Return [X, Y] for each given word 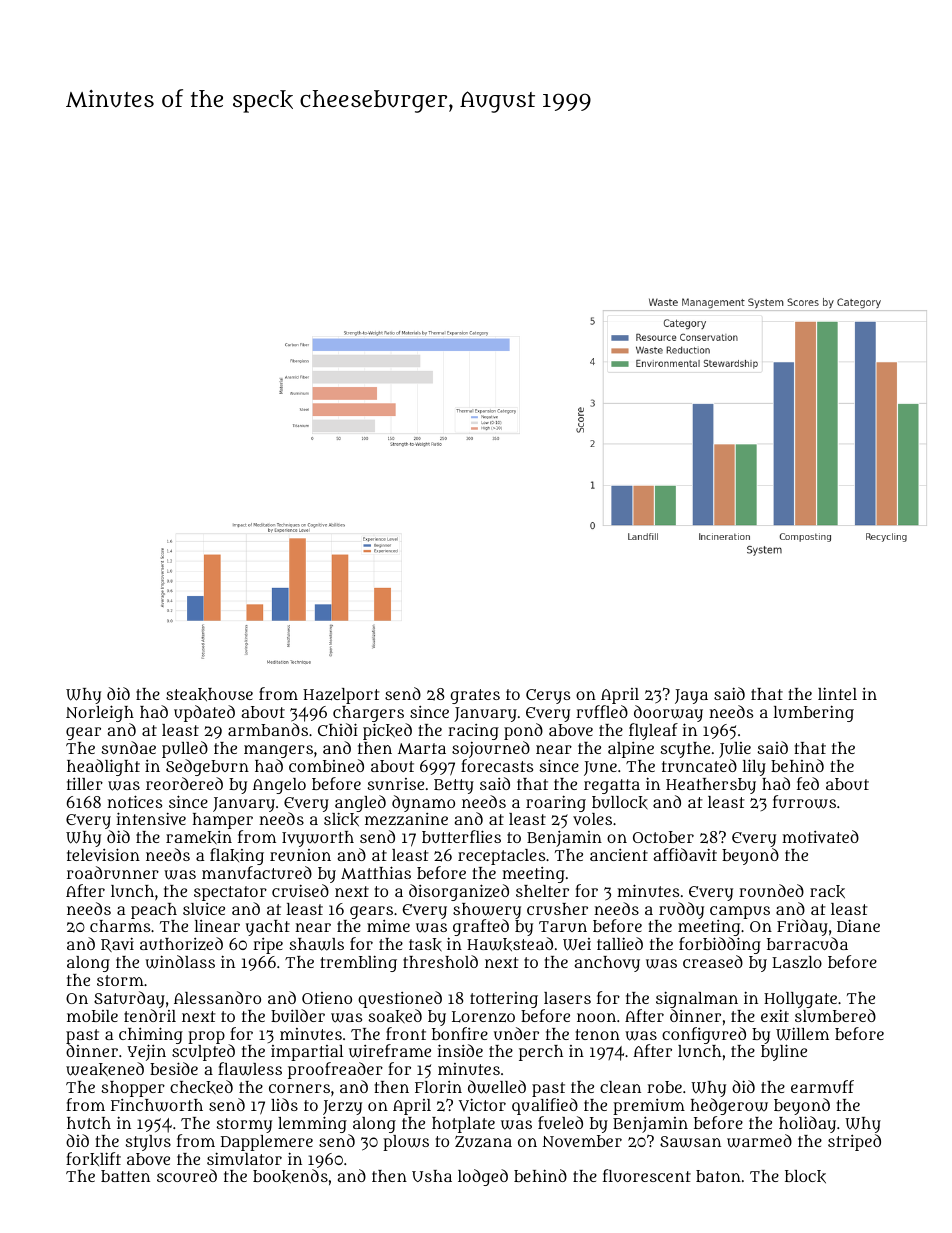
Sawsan [690, 1142]
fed [808, 783]
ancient [619, 855]
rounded [771, 890]
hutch [89, 1123]
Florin [438, 1087]
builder [298, 1015]
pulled [185, 749]
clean [620, 1087]
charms [120, 926]
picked [387, 731]
